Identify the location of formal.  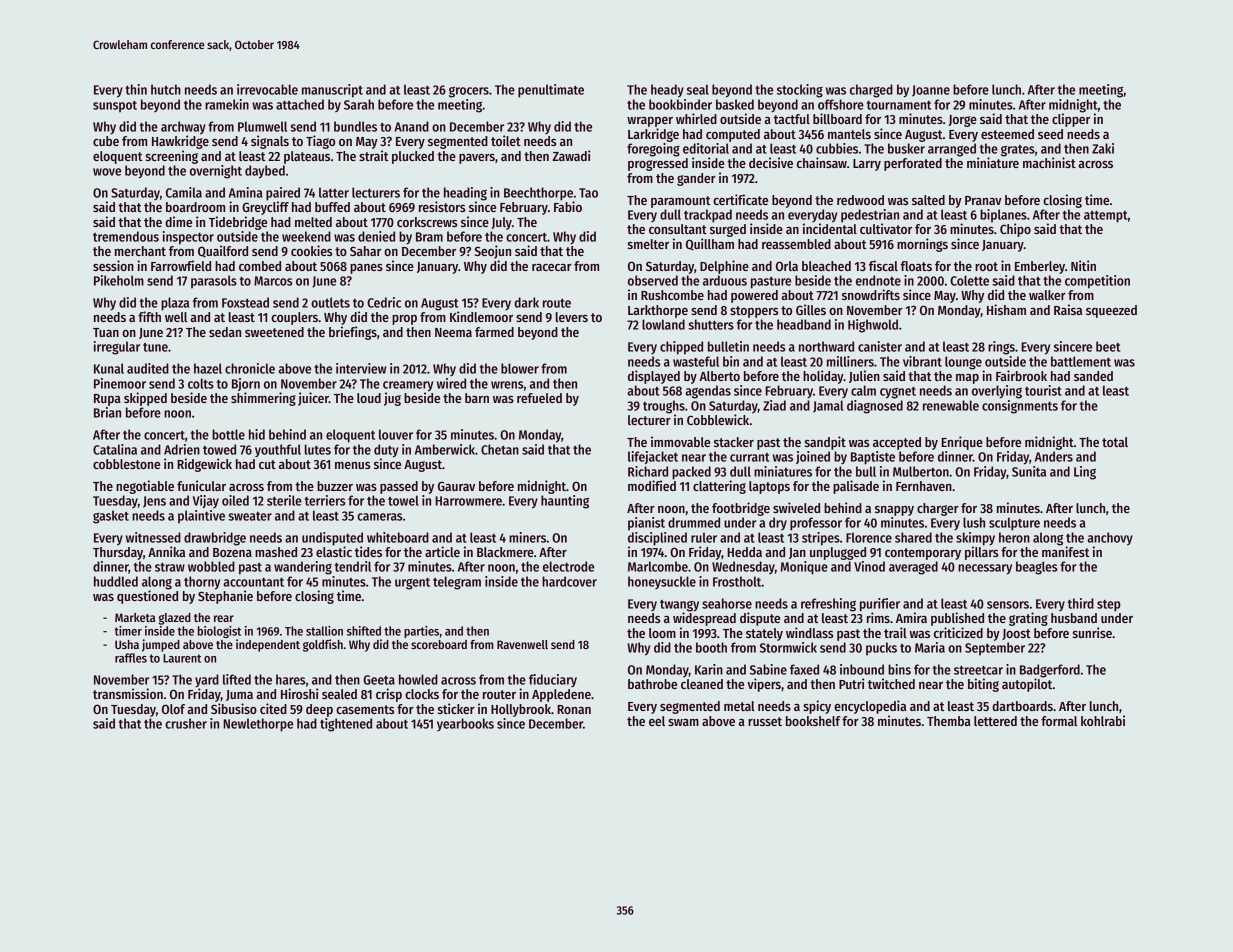
(1059, 721).
